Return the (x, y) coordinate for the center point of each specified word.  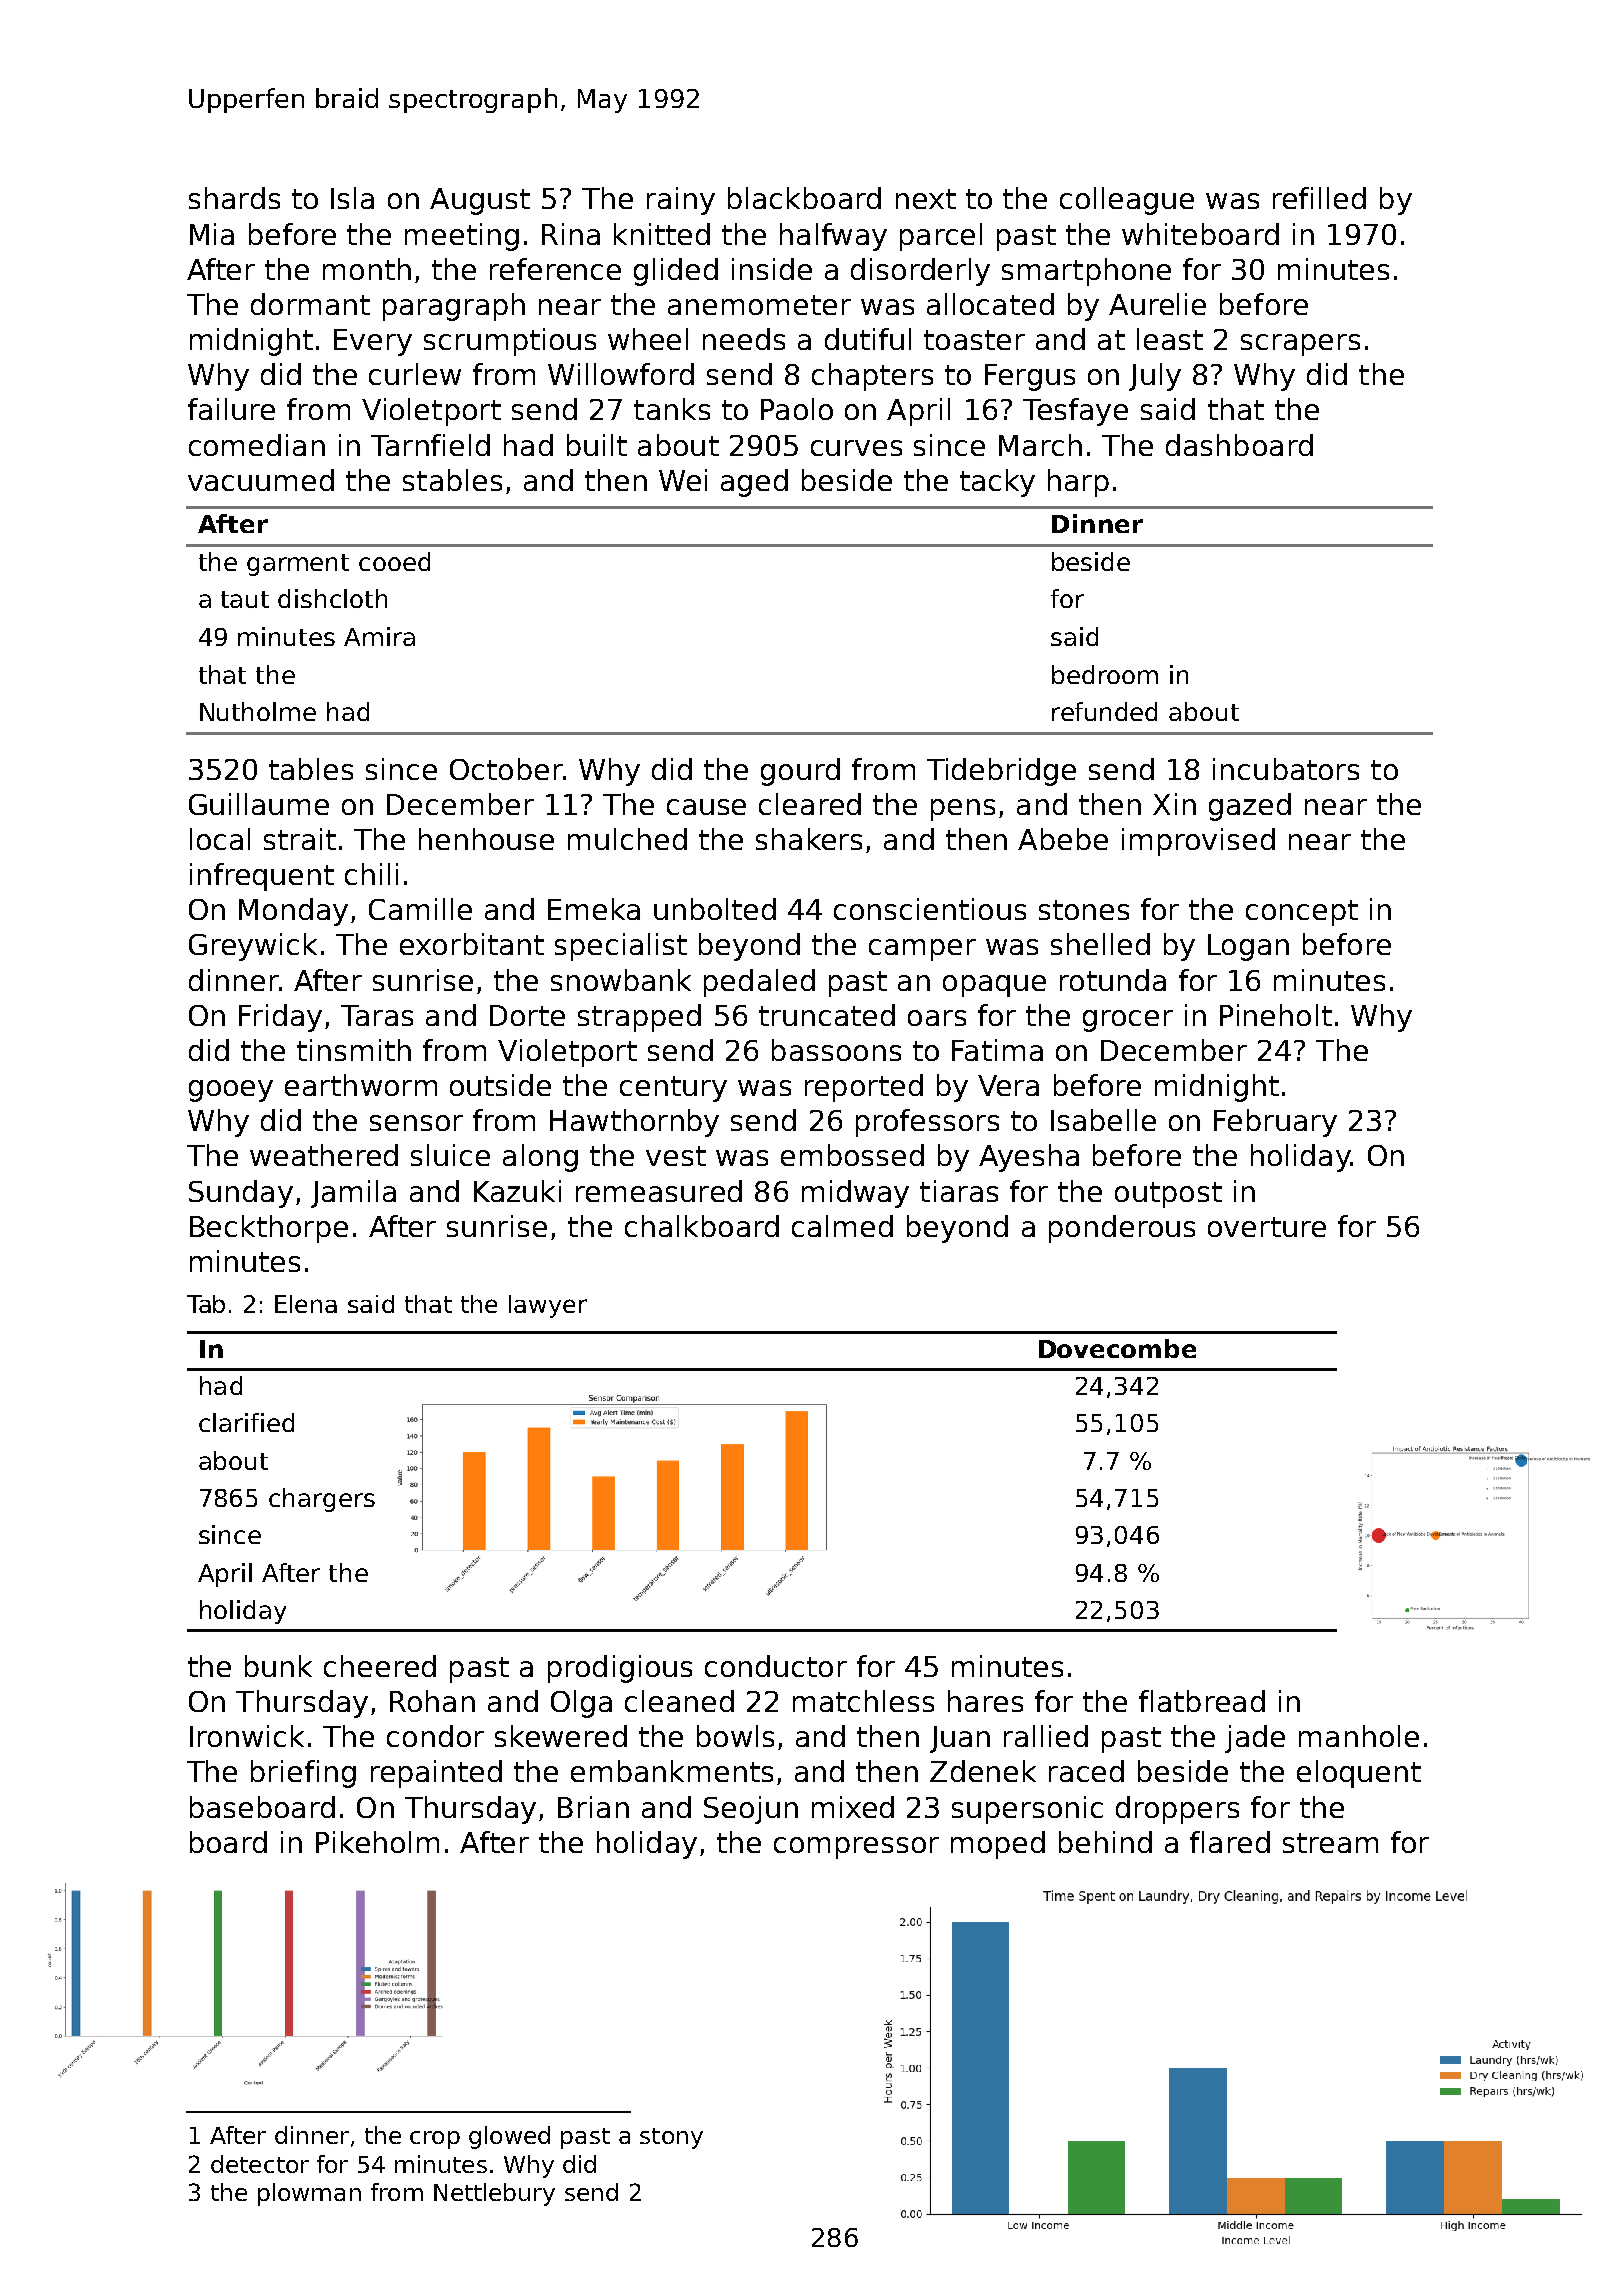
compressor (856, 1848)
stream (1330, 1843)
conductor (776, 1666)
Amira (379, 636)
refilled (1319, 198)
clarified (246, 1422)
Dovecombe (1117, 1348)
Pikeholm (377, 1842)
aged (754, 483)
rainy (681, 201)
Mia (212, 234)
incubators (1286, 769)
